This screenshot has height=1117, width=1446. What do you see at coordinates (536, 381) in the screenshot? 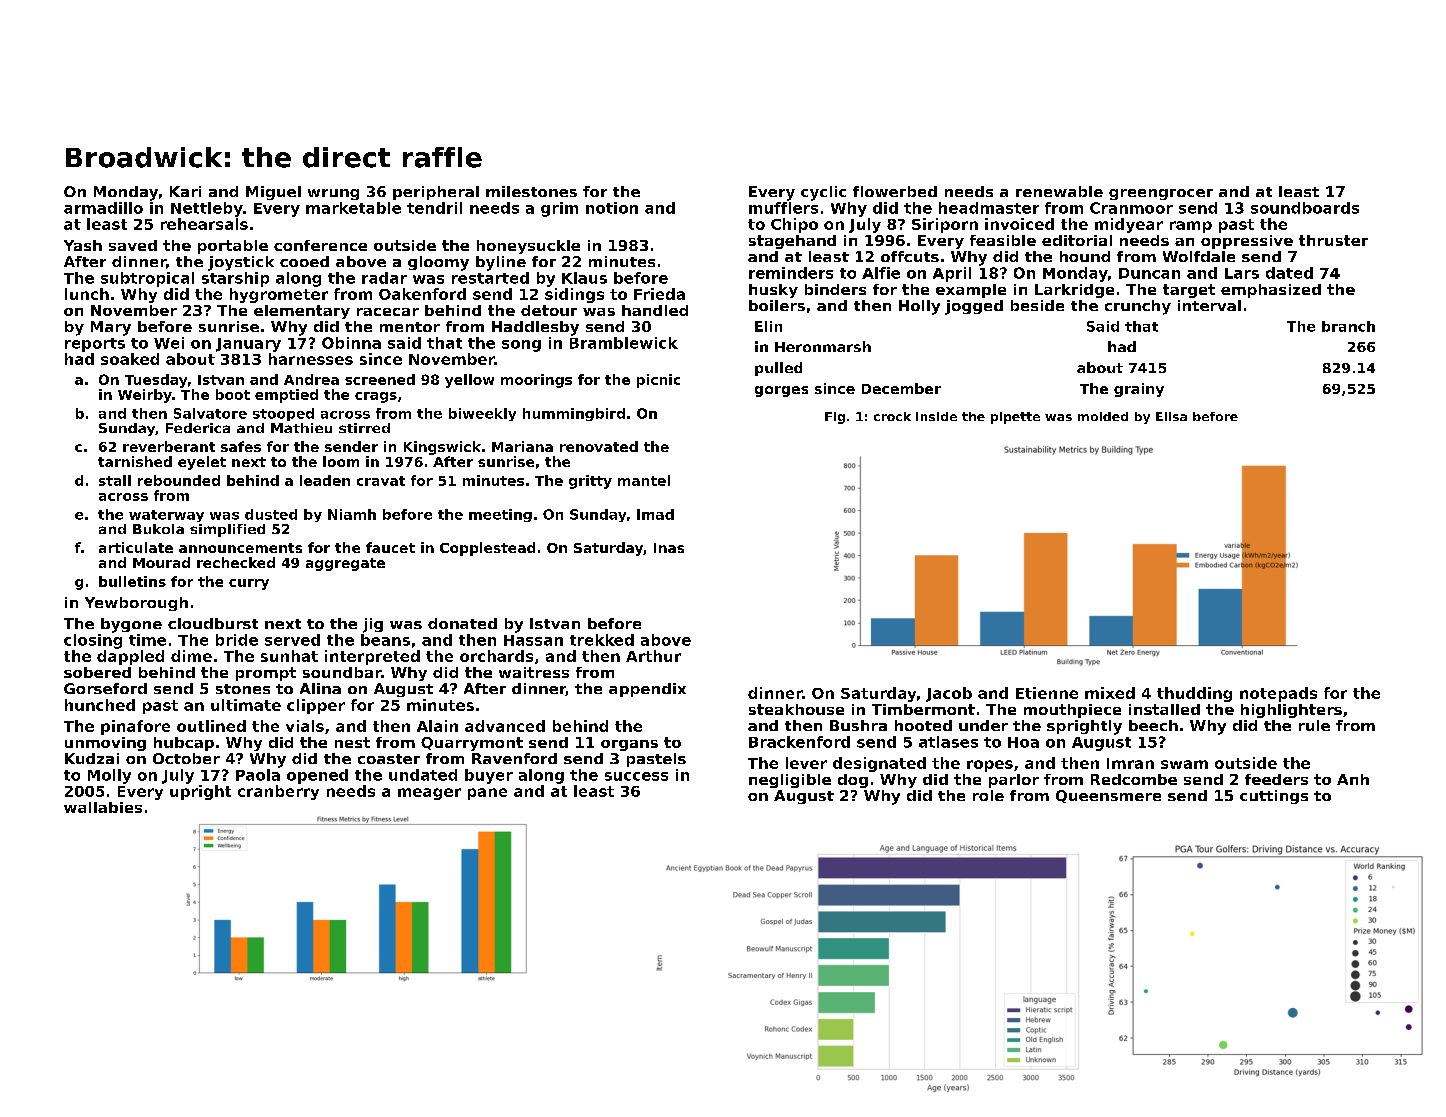
I see `moorings` at bounding box center [536, 381].
